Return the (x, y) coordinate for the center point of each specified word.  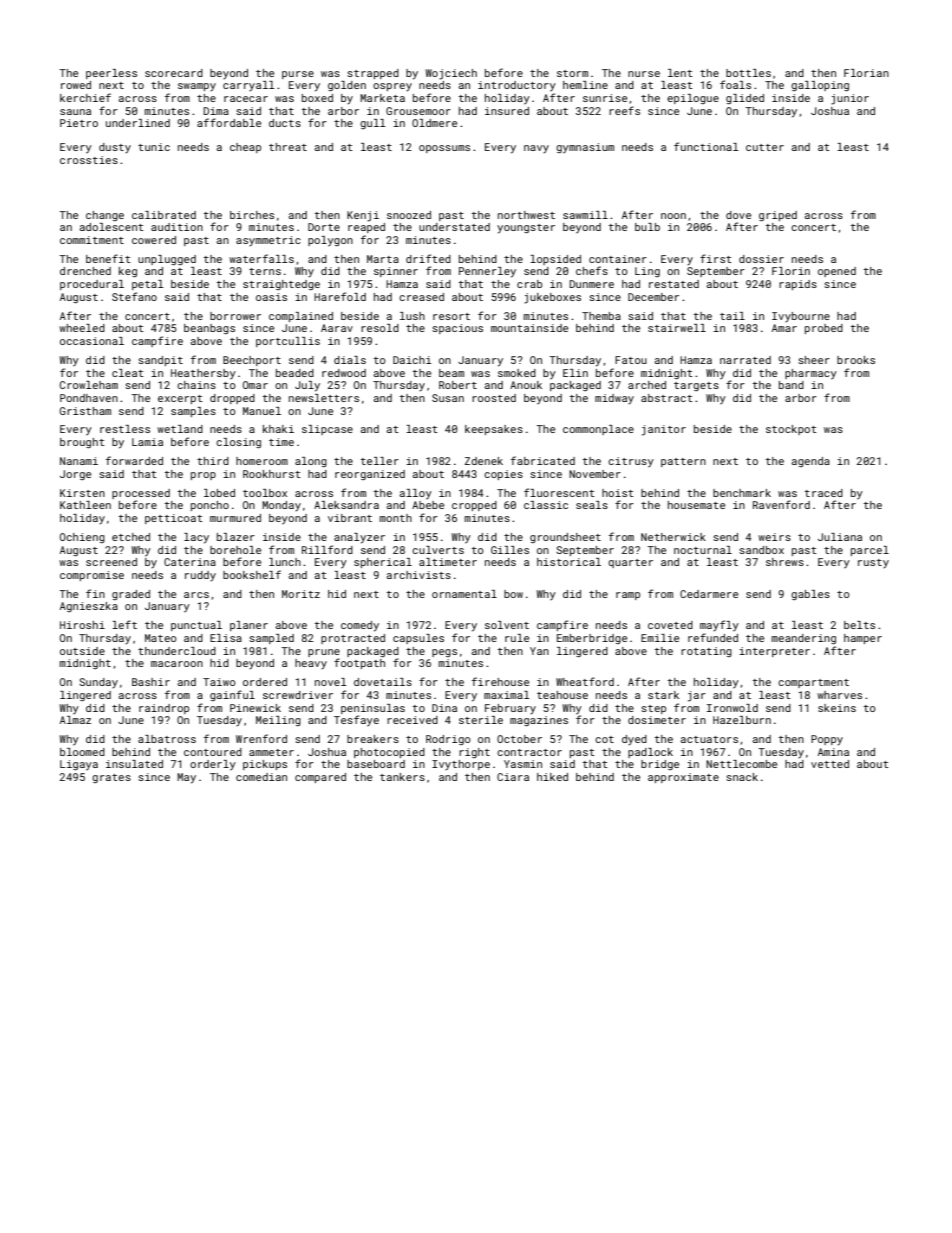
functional (706, 146)
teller (380, 461)
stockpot (791, 430)
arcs (196, 595)
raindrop (164, 709)
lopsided (555, 260)
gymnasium (585, 148)
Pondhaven (89, 398)
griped (778, 216)
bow (513, 594)
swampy (197, 87)
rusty (873, 563)
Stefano (134, 296)
